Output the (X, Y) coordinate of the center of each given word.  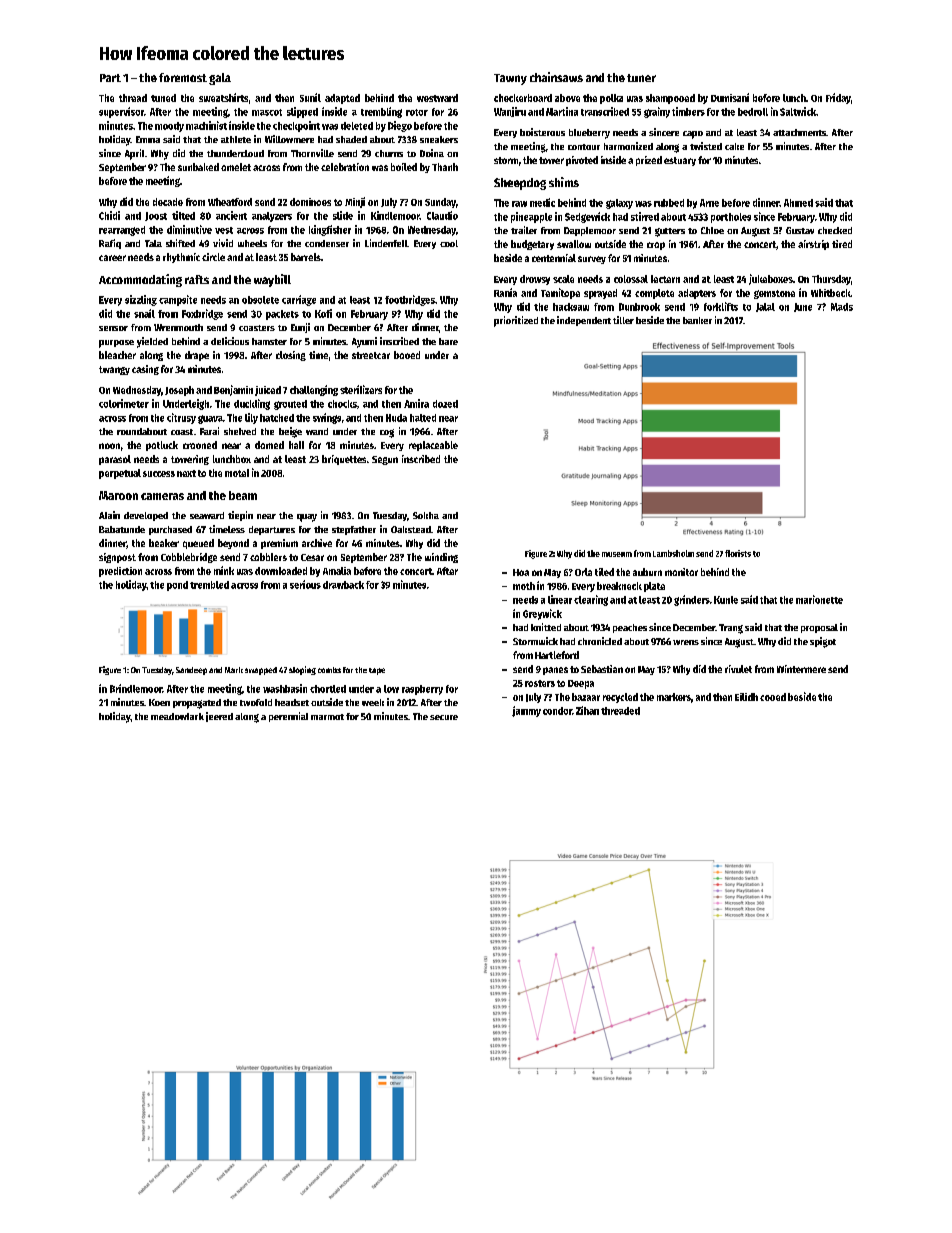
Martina (562, 111)
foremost (183, 77)
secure (444, 717)
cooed (773, 697)
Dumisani (730, 97)
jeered (219, 717)
